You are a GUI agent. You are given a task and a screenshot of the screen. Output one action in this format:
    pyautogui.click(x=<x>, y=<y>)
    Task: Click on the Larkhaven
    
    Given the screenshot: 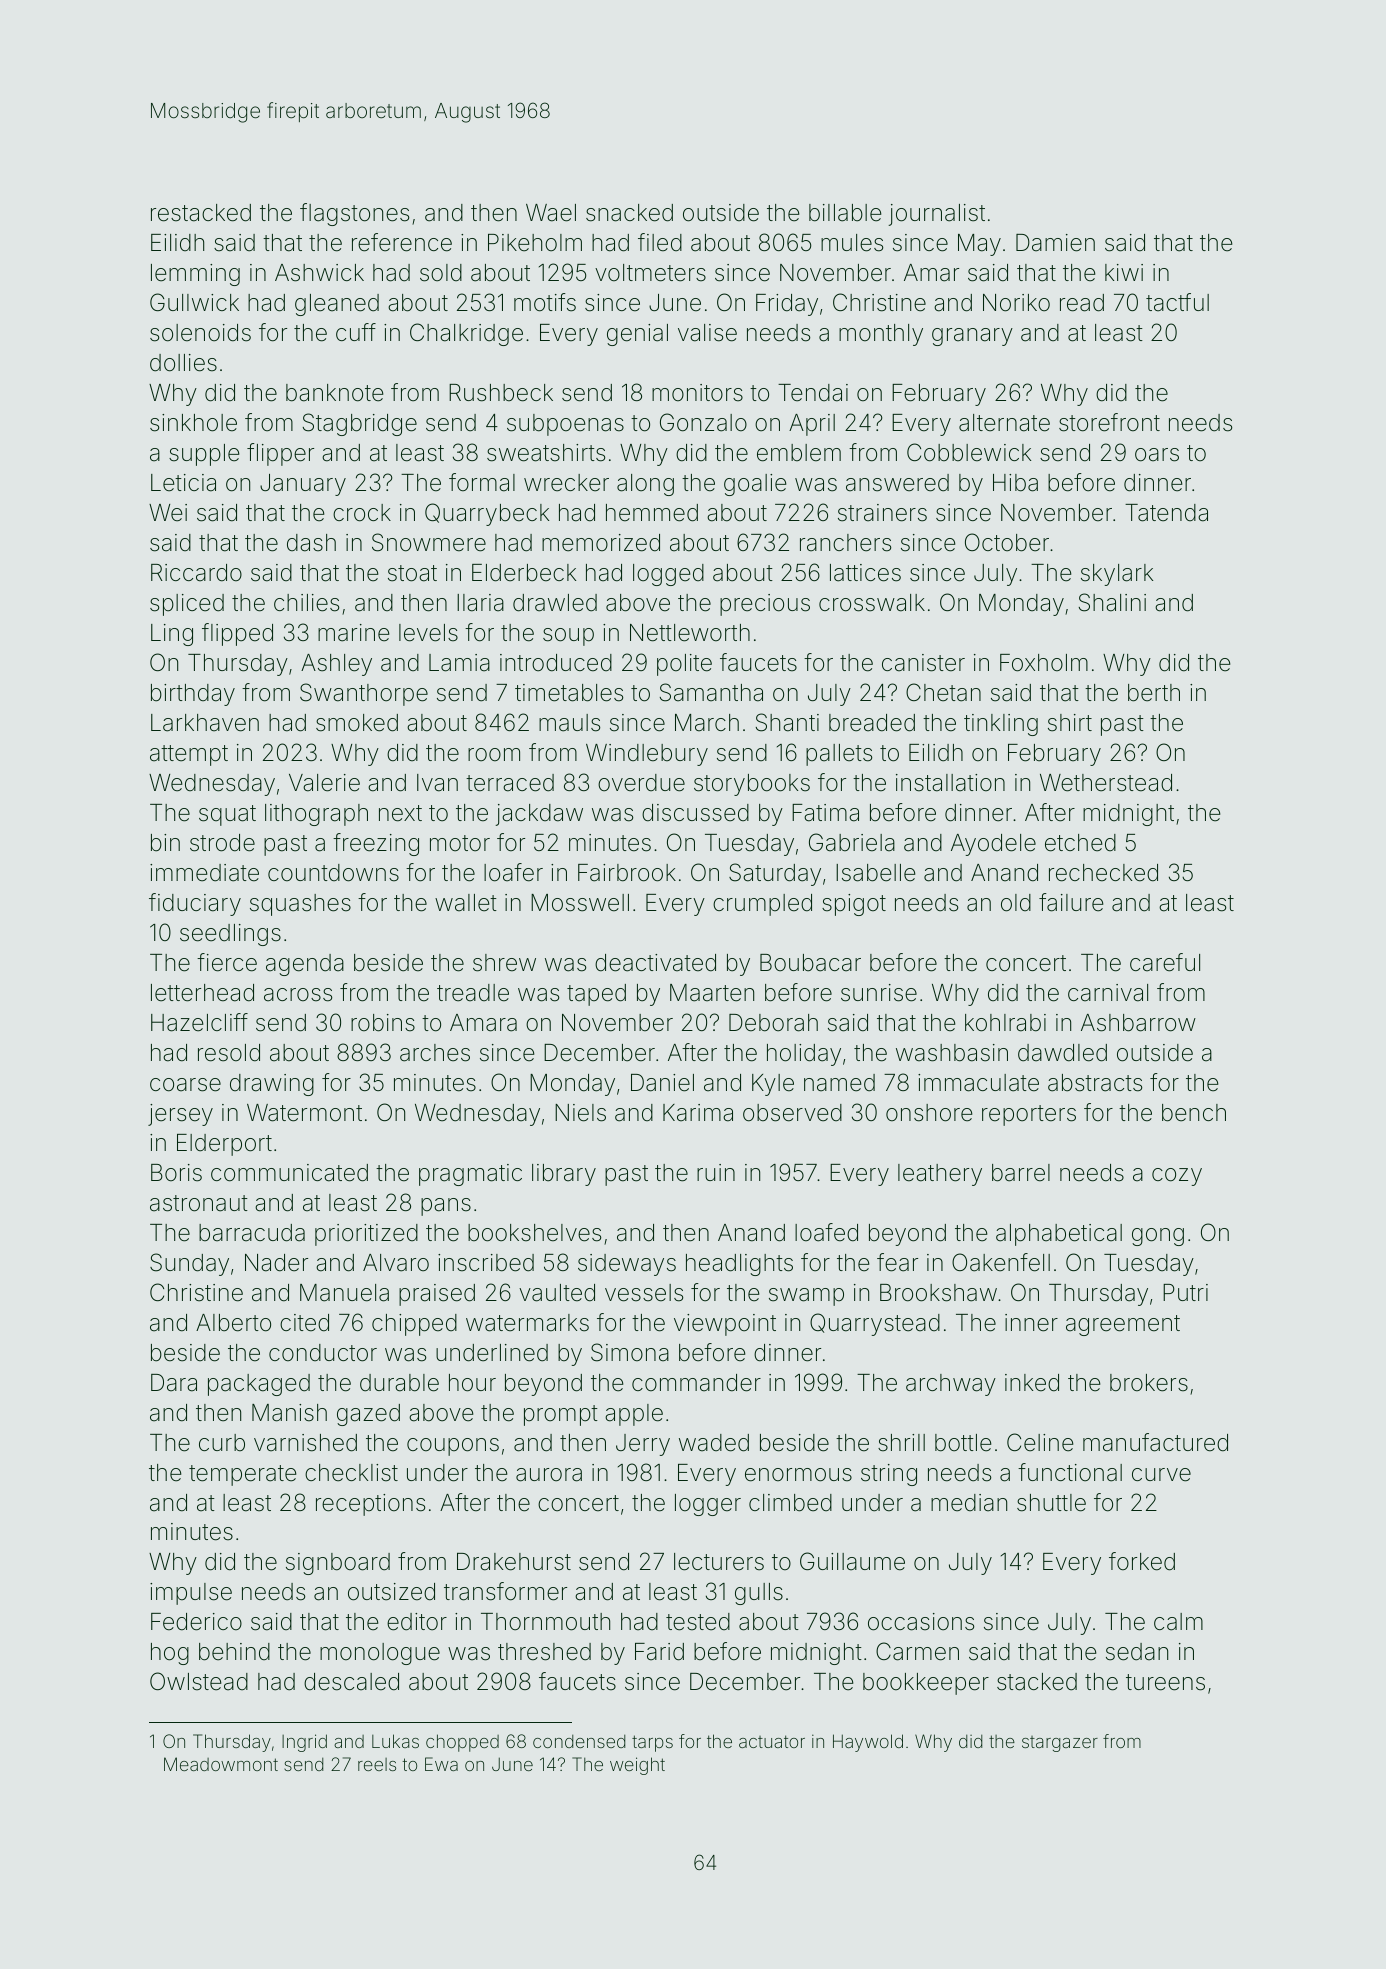 What is the action you would take?
    pyautogui.click(x=205, y=723)
